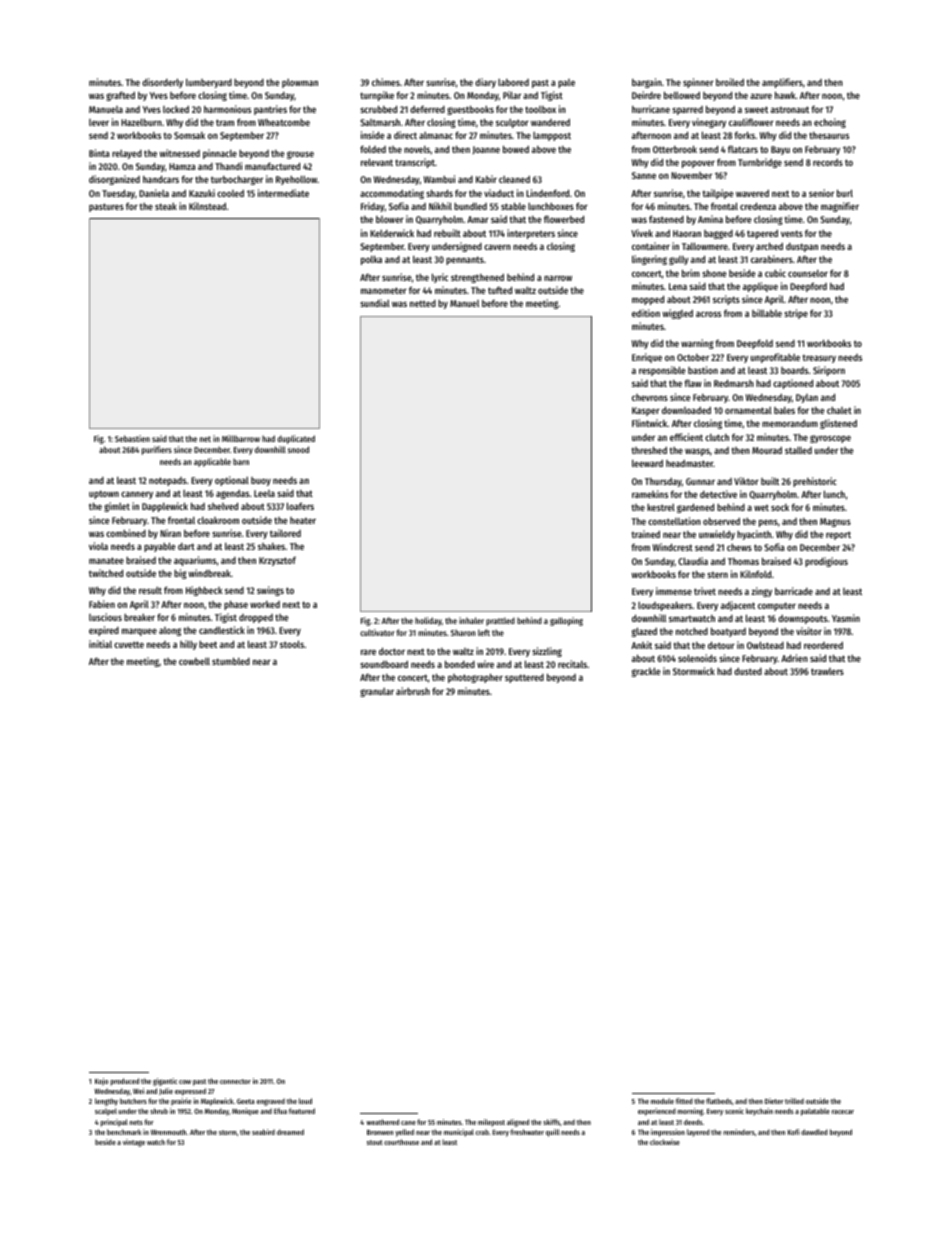  Describe the element at coordinates (100, 644) in the screenshot. I see `initial` at that location.
